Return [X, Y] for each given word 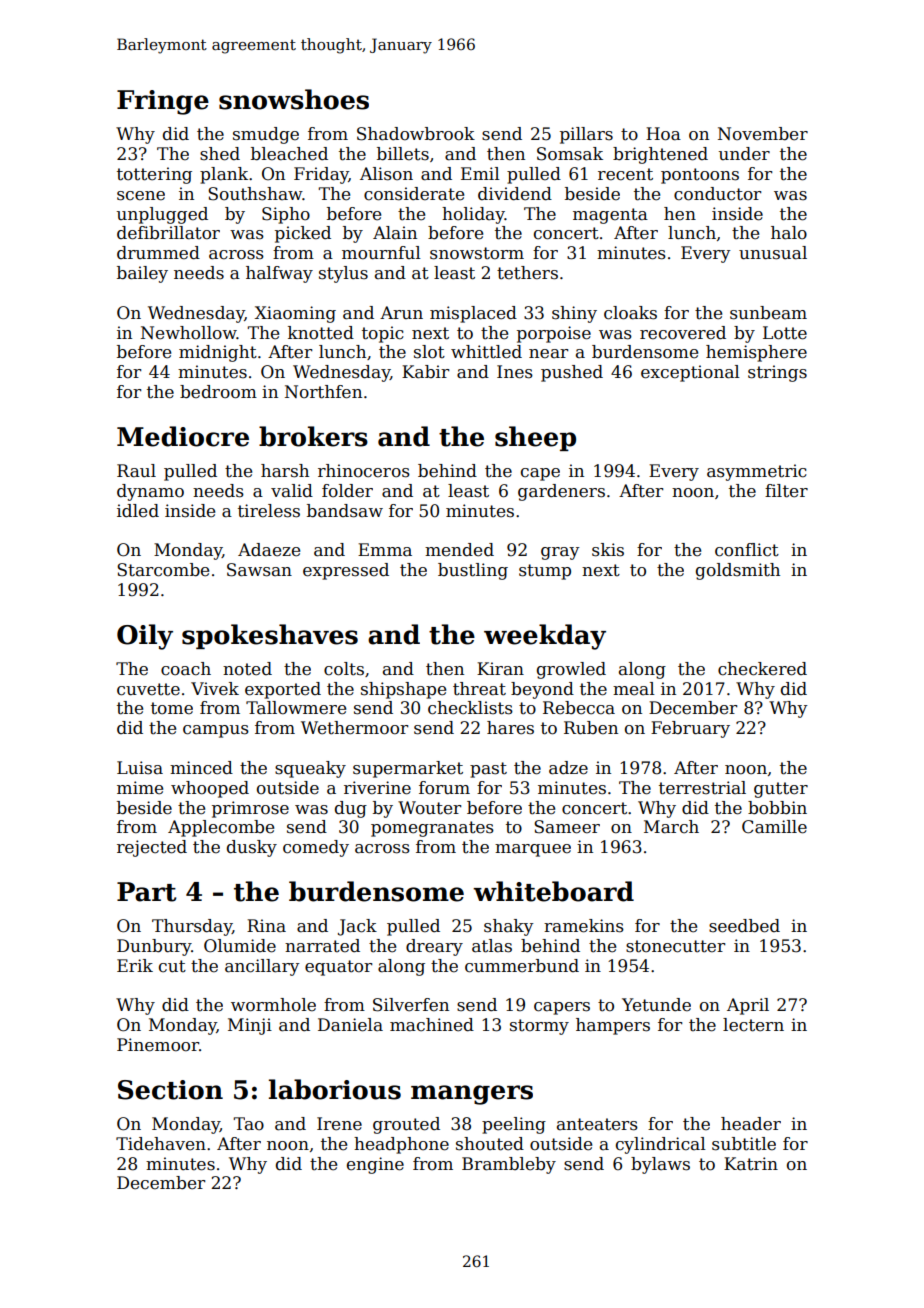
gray [560, 553]
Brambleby [509, 1165]
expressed [346, 571]
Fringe [163, 102]
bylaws [660, 1165]
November [763, 134]
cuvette [148, 689]
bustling [473, 571]
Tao [248, 1124]
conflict [747, 550]
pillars [586, 135]
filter [786, 491]
